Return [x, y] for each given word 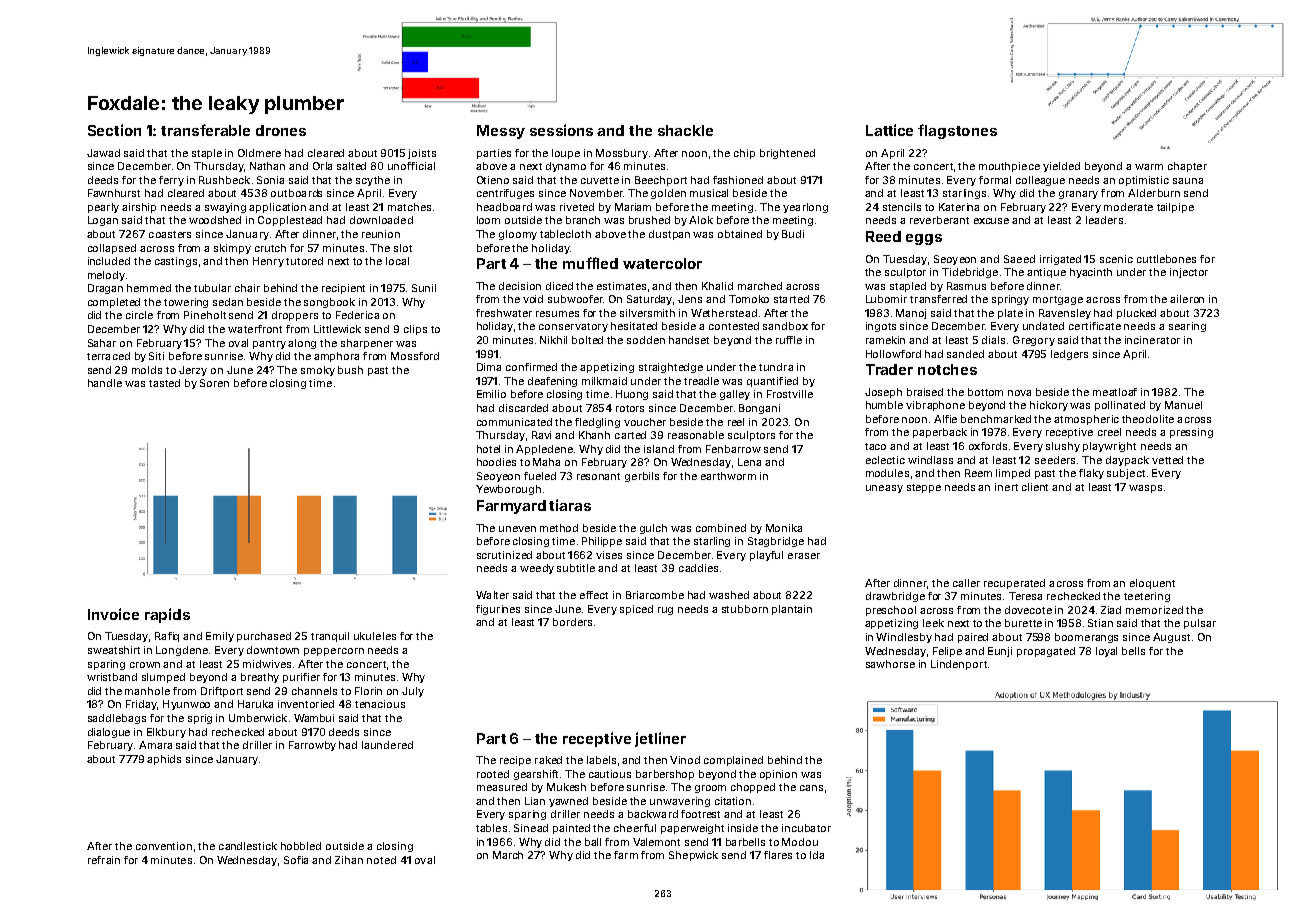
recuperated [1014, 584]
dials [993, 340]
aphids [164, 760]
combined [721, 528]
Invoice [113, 614]
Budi [793, 234]
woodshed [215, 220]
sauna [1188, 181]
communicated [514, 422]
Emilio [491, 394]
